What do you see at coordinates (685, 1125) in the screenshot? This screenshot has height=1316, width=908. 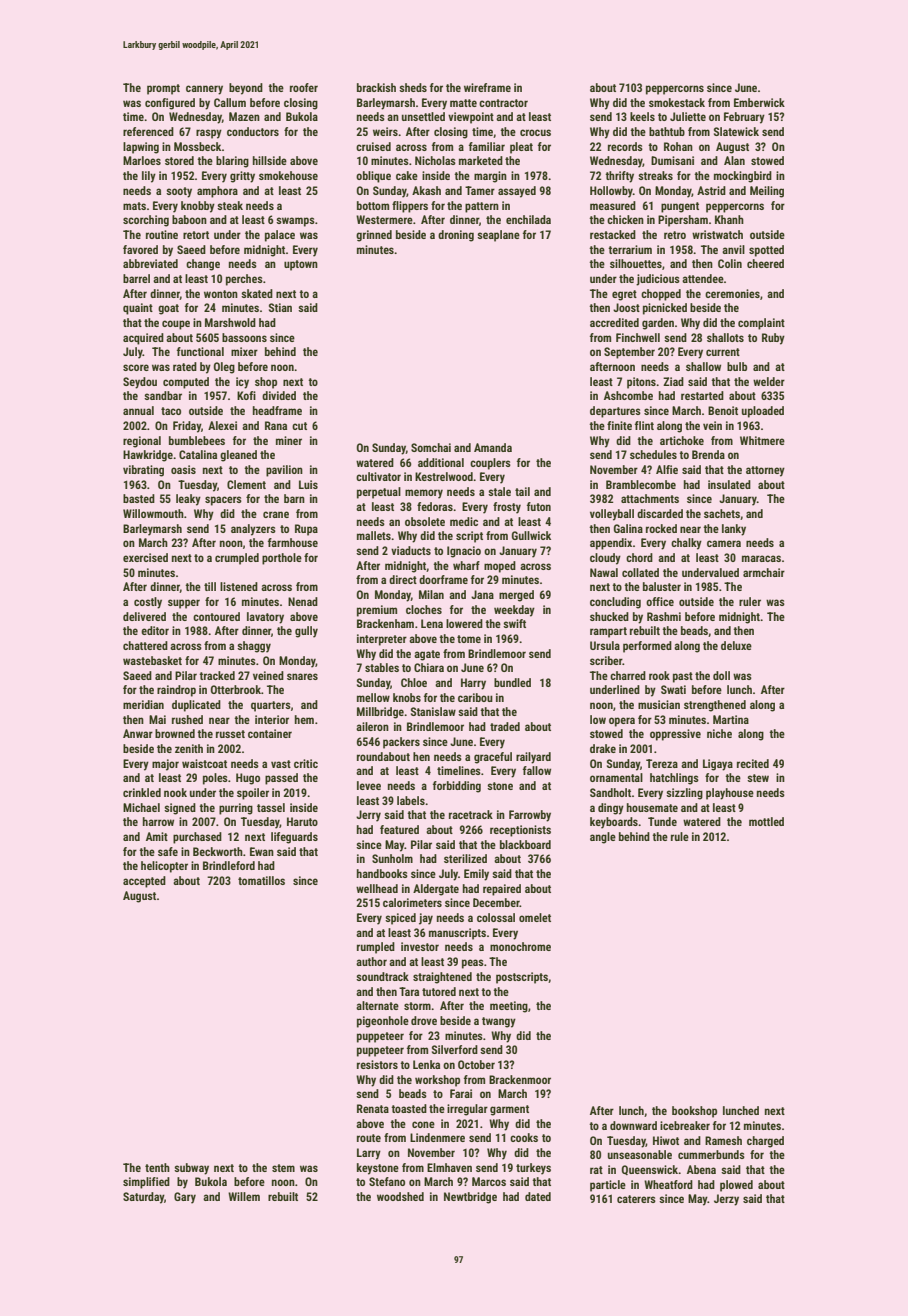 I see `icebreaker` at bounding box center [685, 1125].
